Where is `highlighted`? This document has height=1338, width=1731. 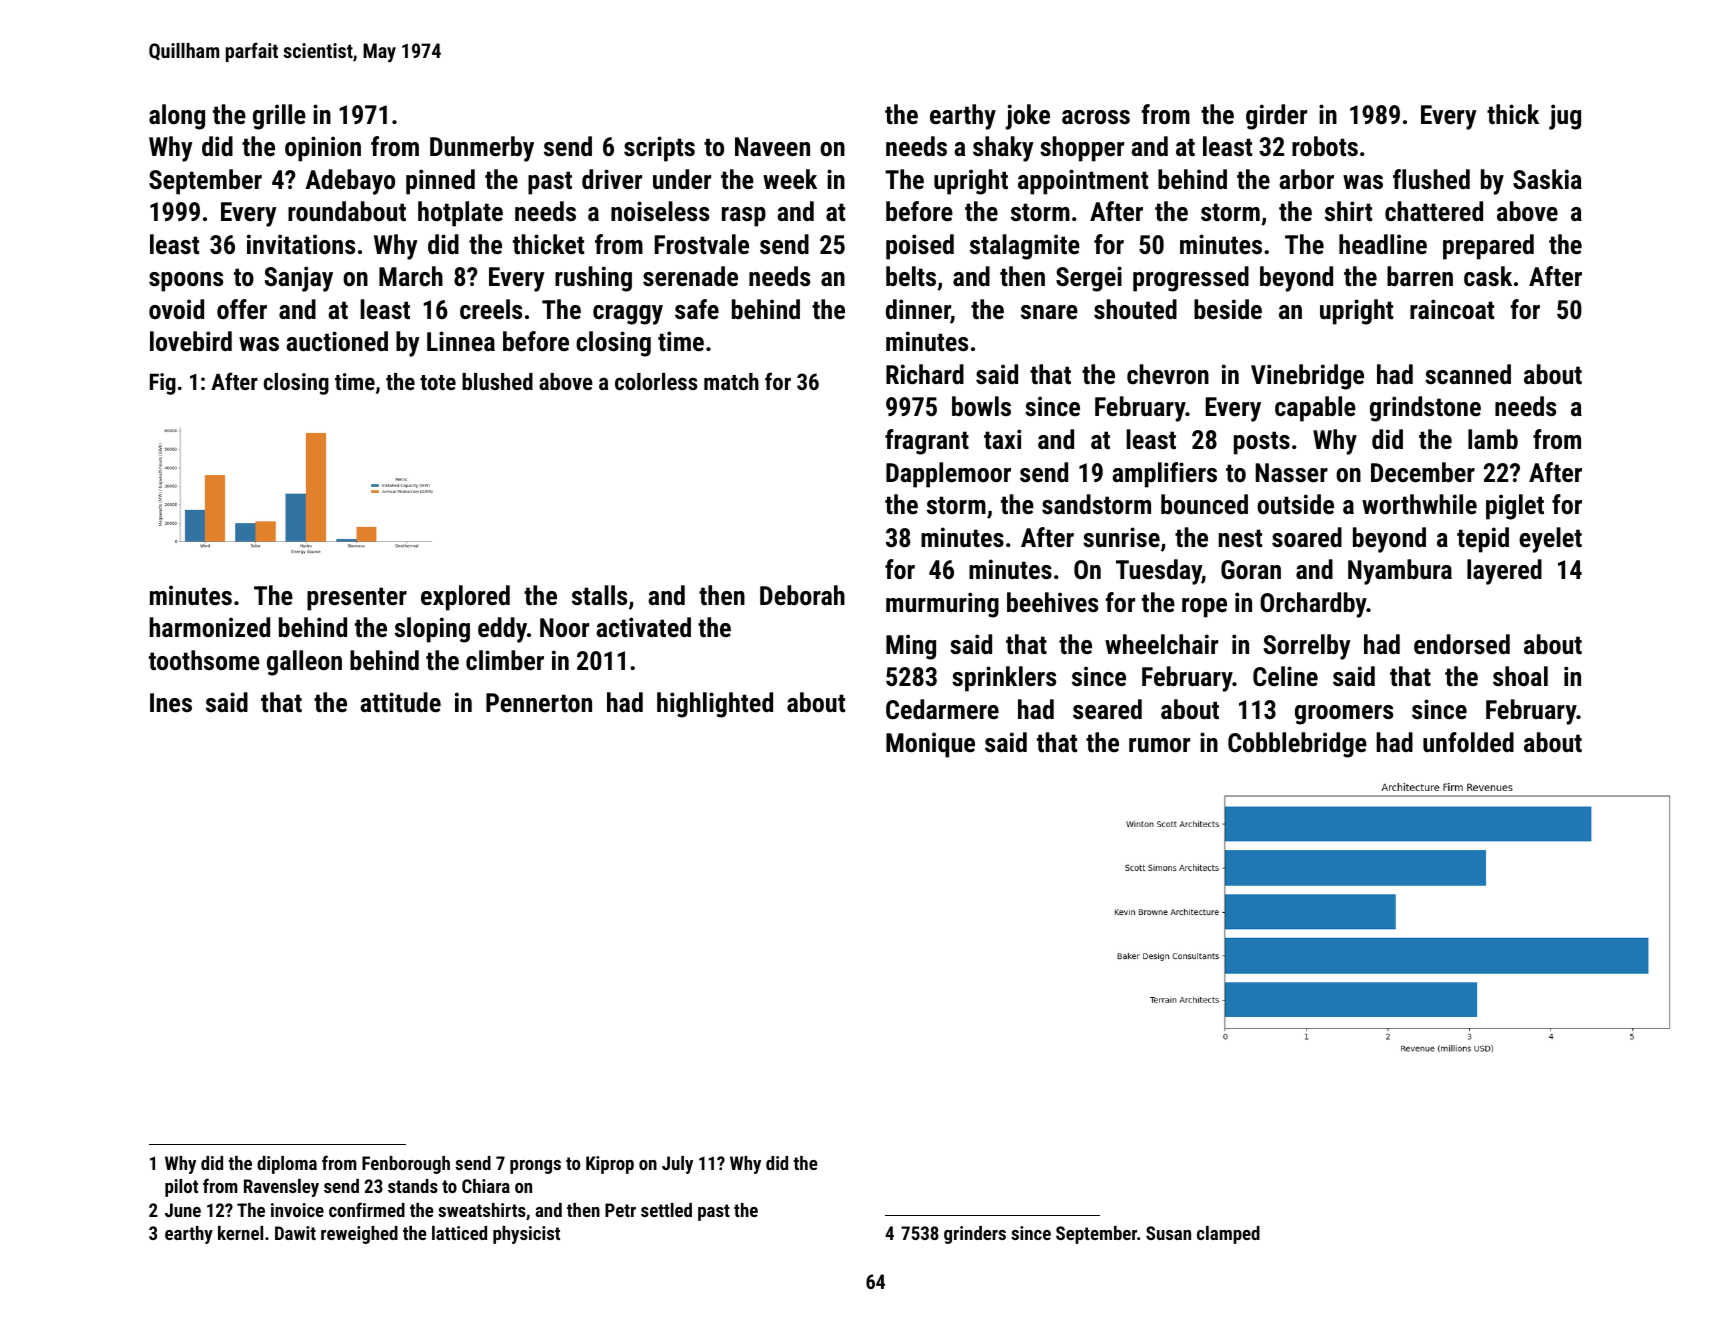
highlighted is located at coordinates (715, 705).
